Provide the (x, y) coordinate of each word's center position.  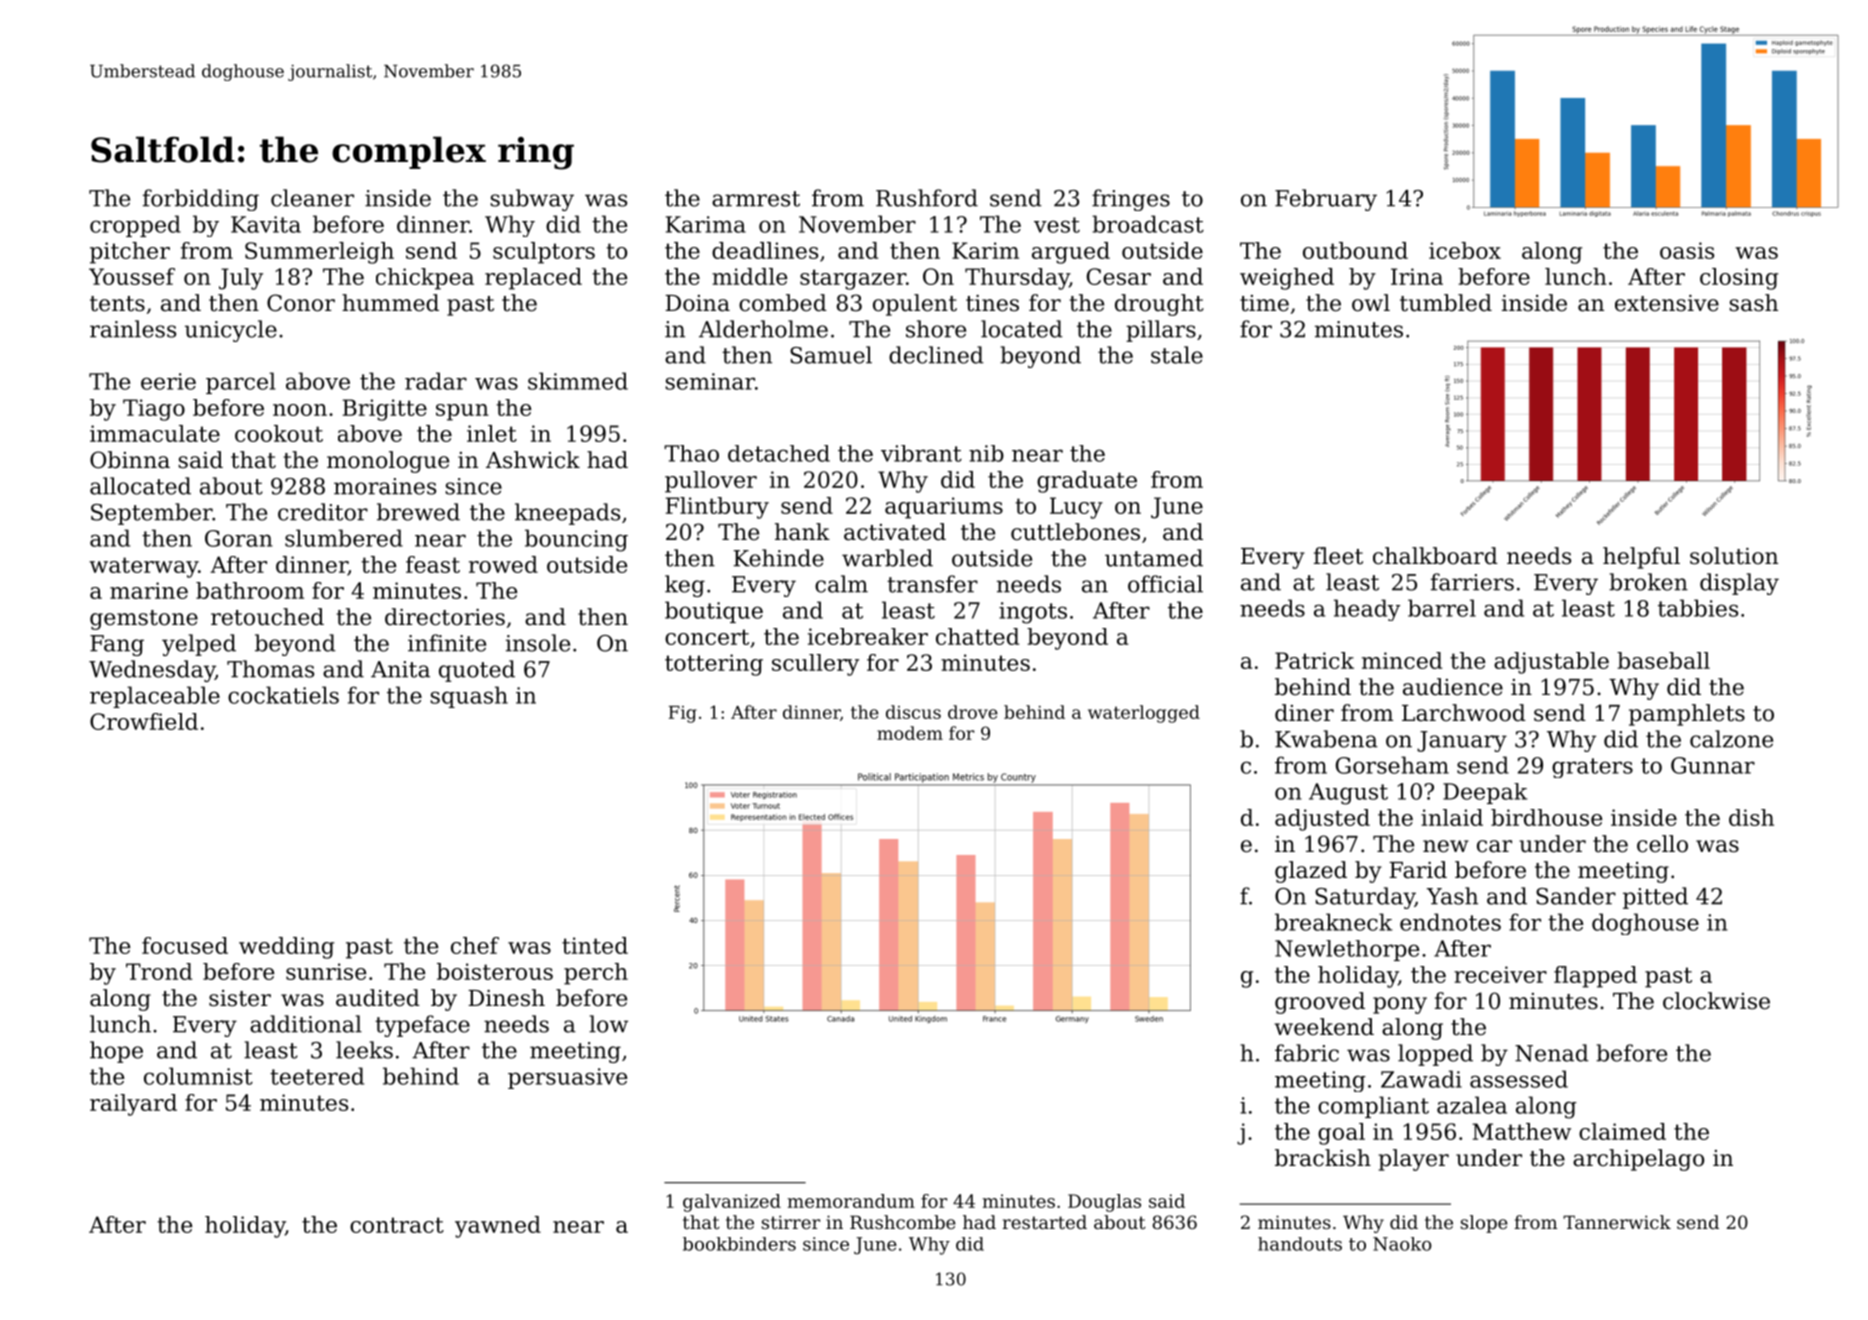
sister (240, 998)
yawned (498, 1227)
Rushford (927, 198)
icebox (1465, 250)
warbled (887, 558)
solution (1734, 556)
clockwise (1716, 1001)
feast (433, 564)
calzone (1731, 739)
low (608, 1024)
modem (910, 733)
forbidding (201, 200)
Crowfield (144, 721)
